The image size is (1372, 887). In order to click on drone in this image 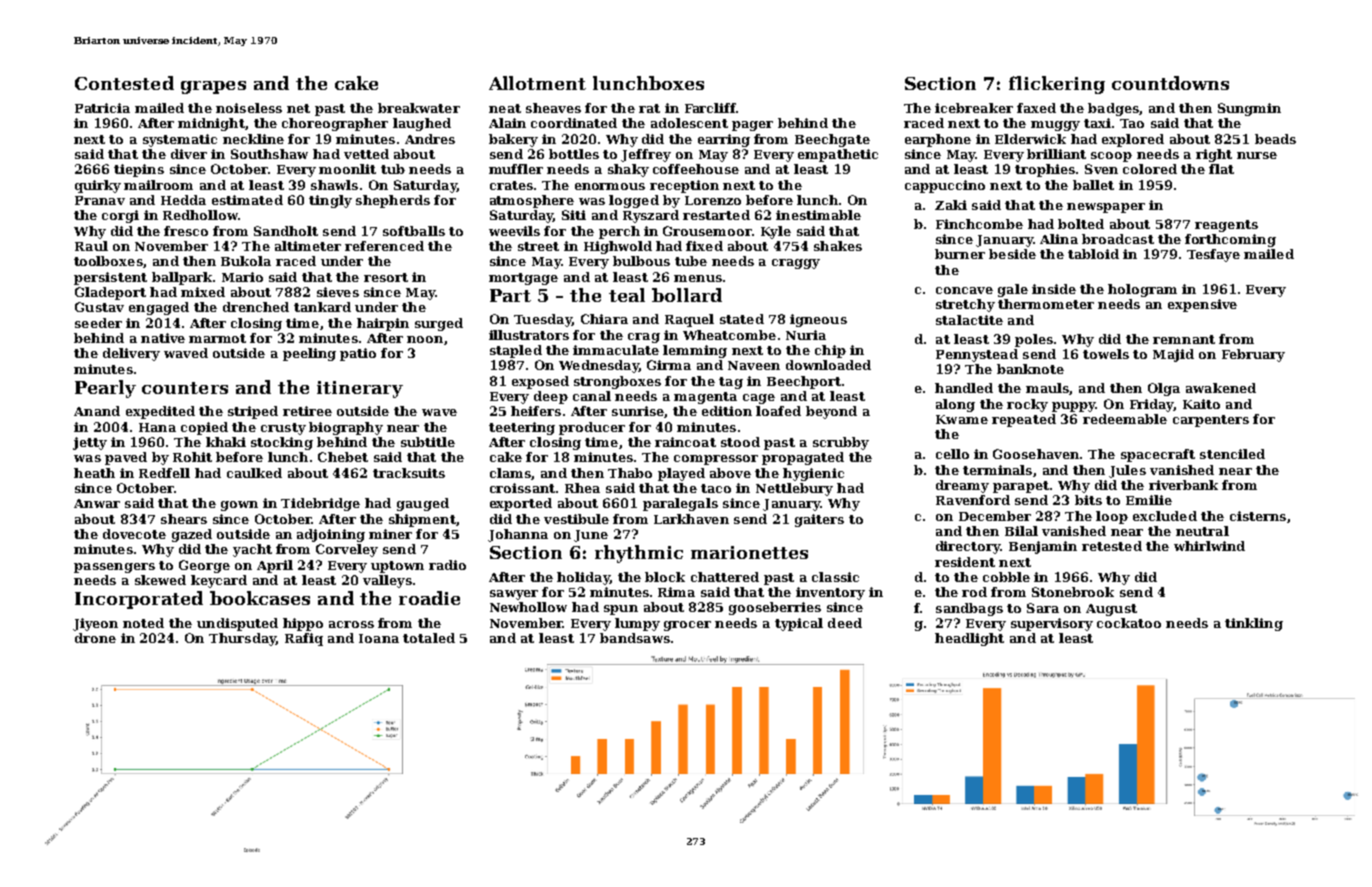, I will do `click(95, 638)`.
